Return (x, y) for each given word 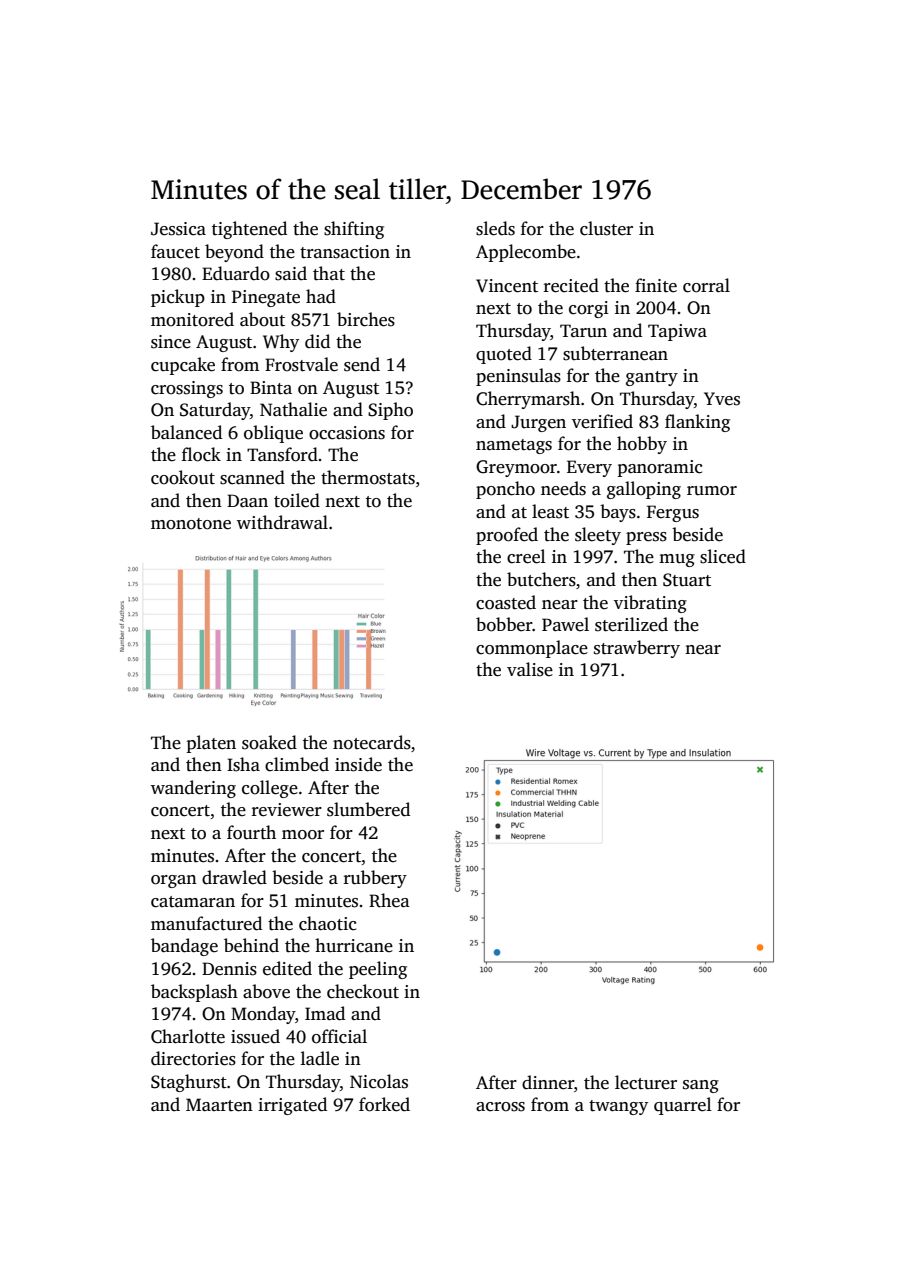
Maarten (219, 1105)
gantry (652, 378)
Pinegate (266, 298)
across (500, 1107)
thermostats (368, 477)
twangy (618, 1107)
